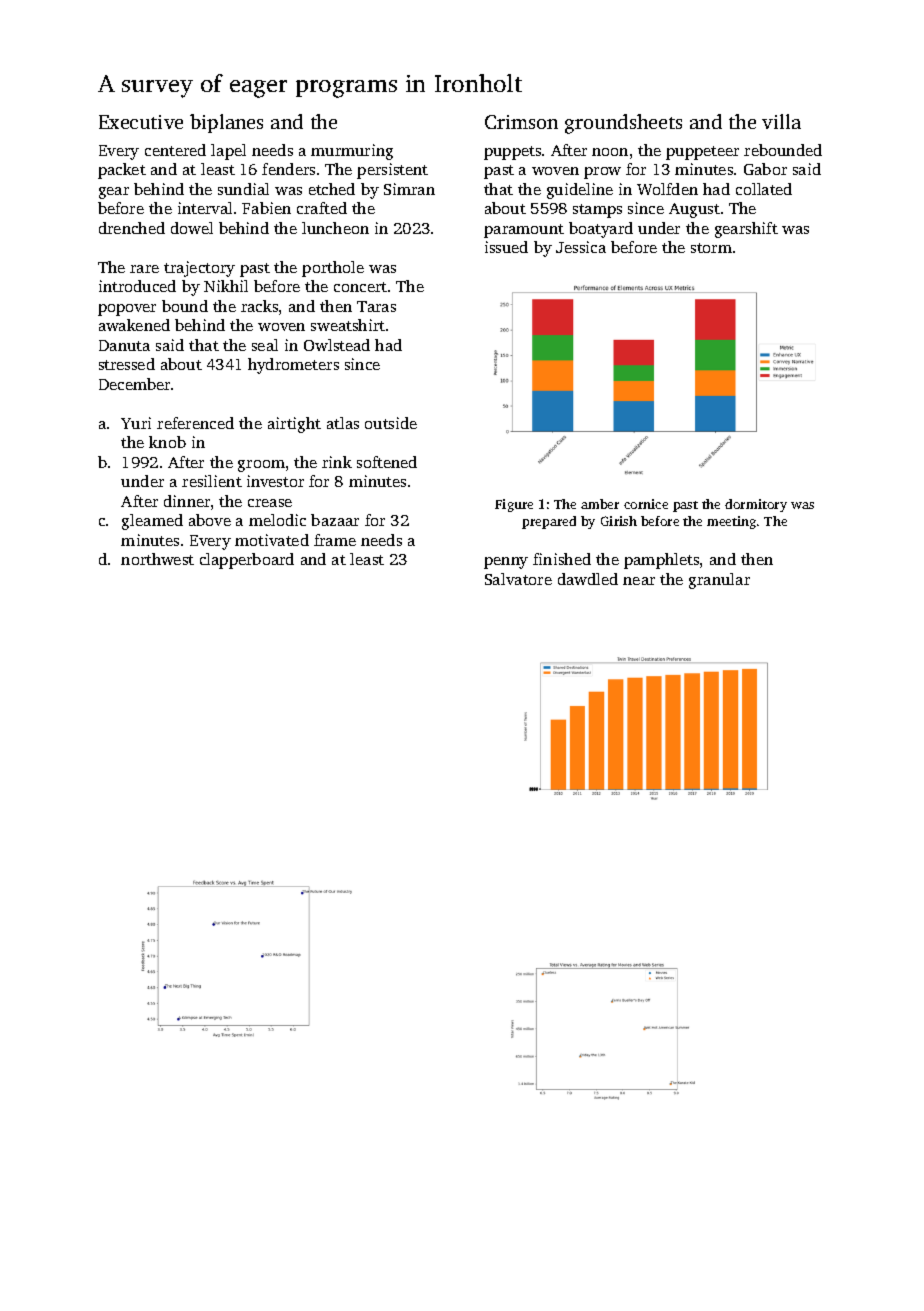  Describe the element at coordinates (348, 325) in the screenshot. I see `sweatshirt` at that location.
